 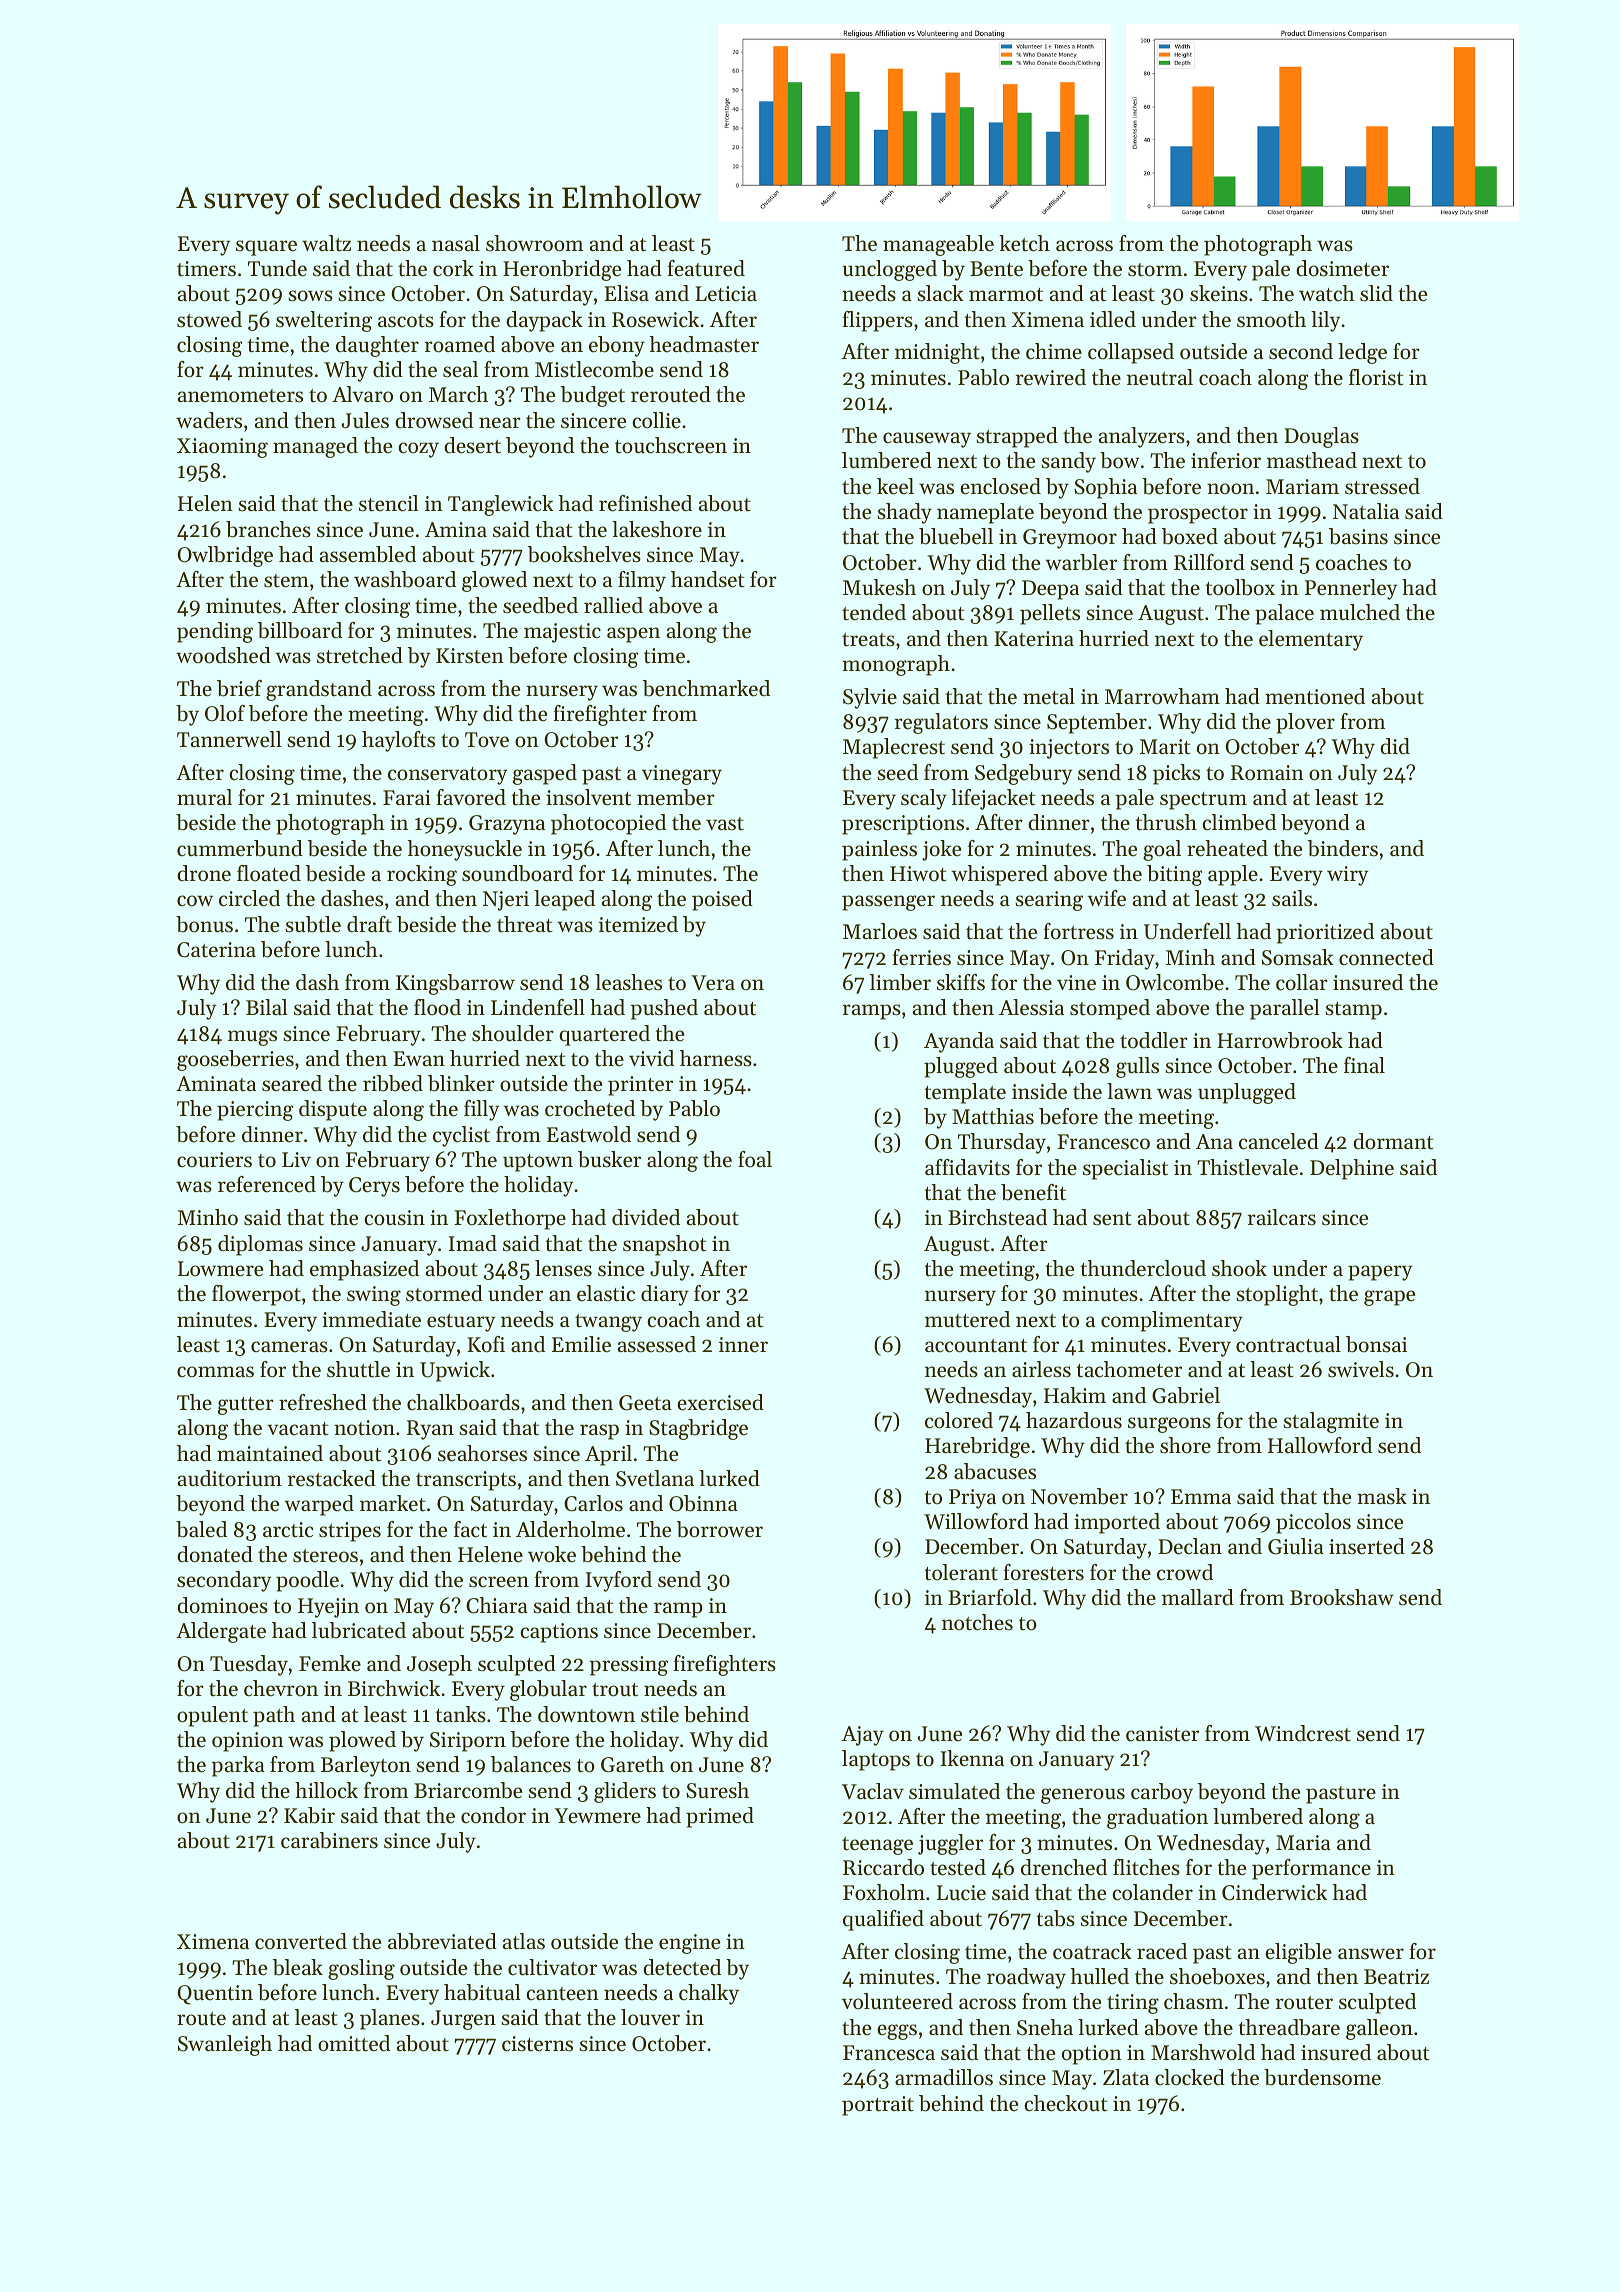 I want to click on wiry, so click(x=1347, y=876).
